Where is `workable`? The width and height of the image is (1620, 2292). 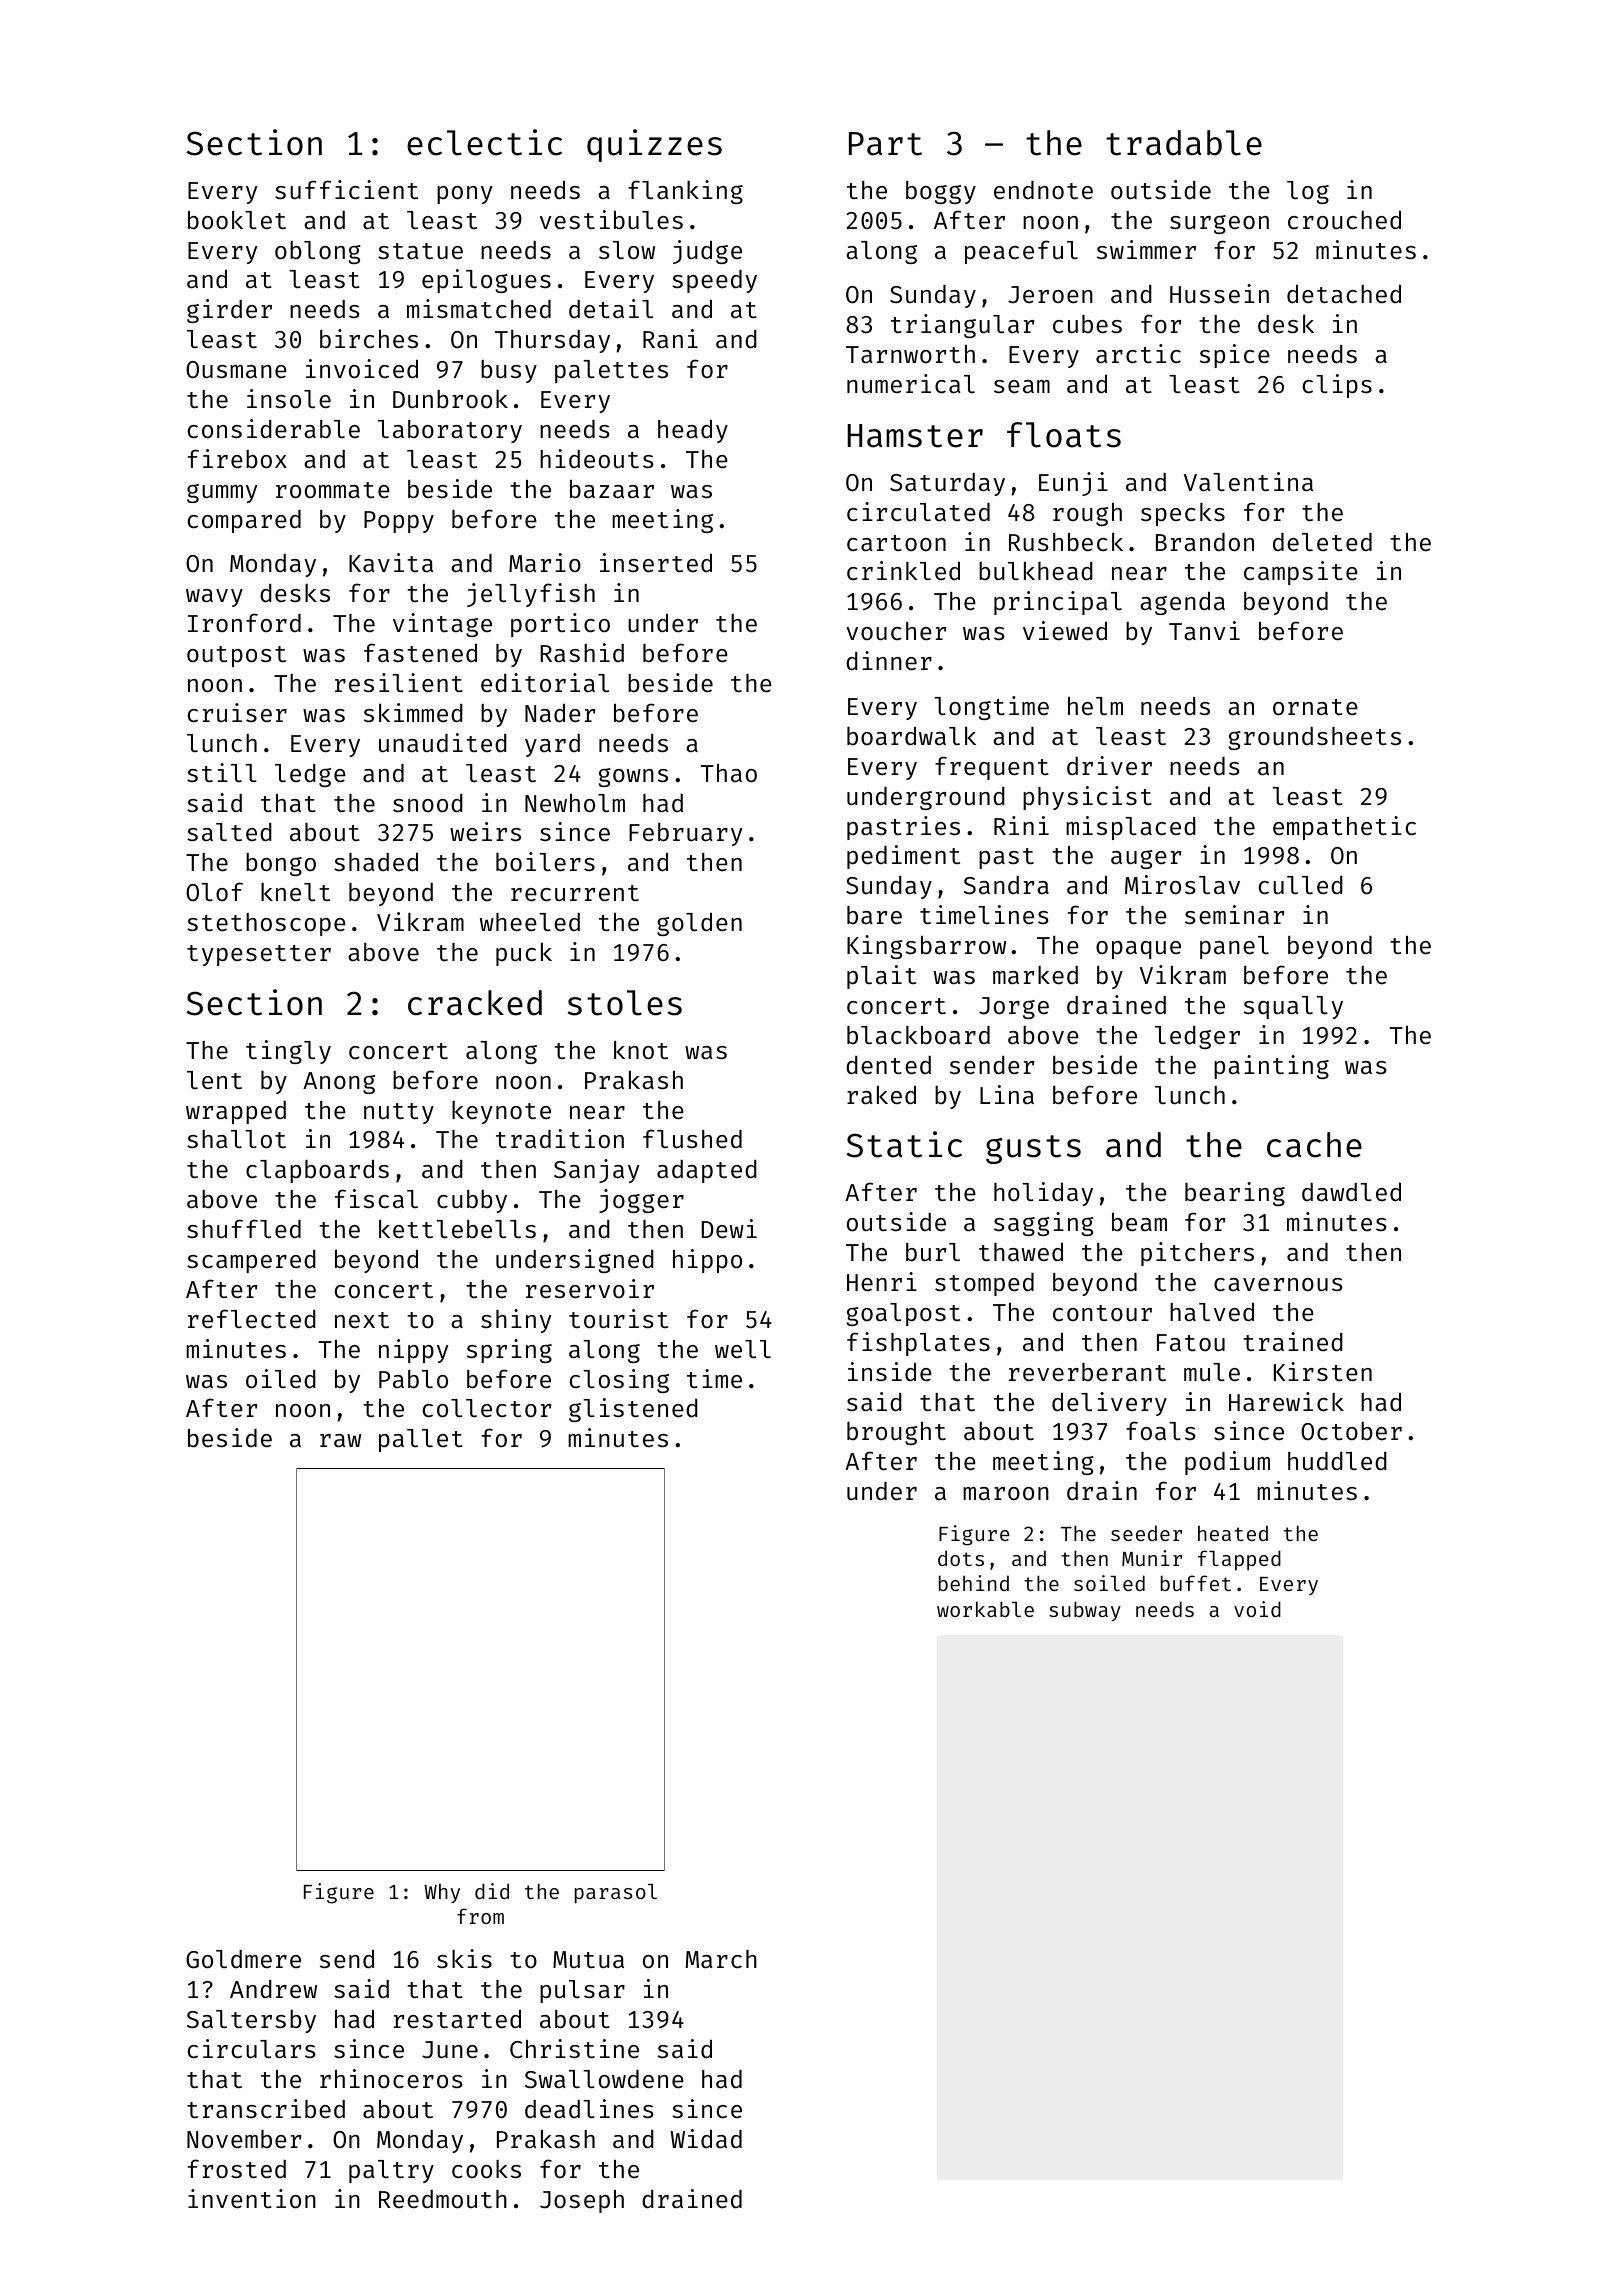
workable is located at coordinates (985, 1609).
